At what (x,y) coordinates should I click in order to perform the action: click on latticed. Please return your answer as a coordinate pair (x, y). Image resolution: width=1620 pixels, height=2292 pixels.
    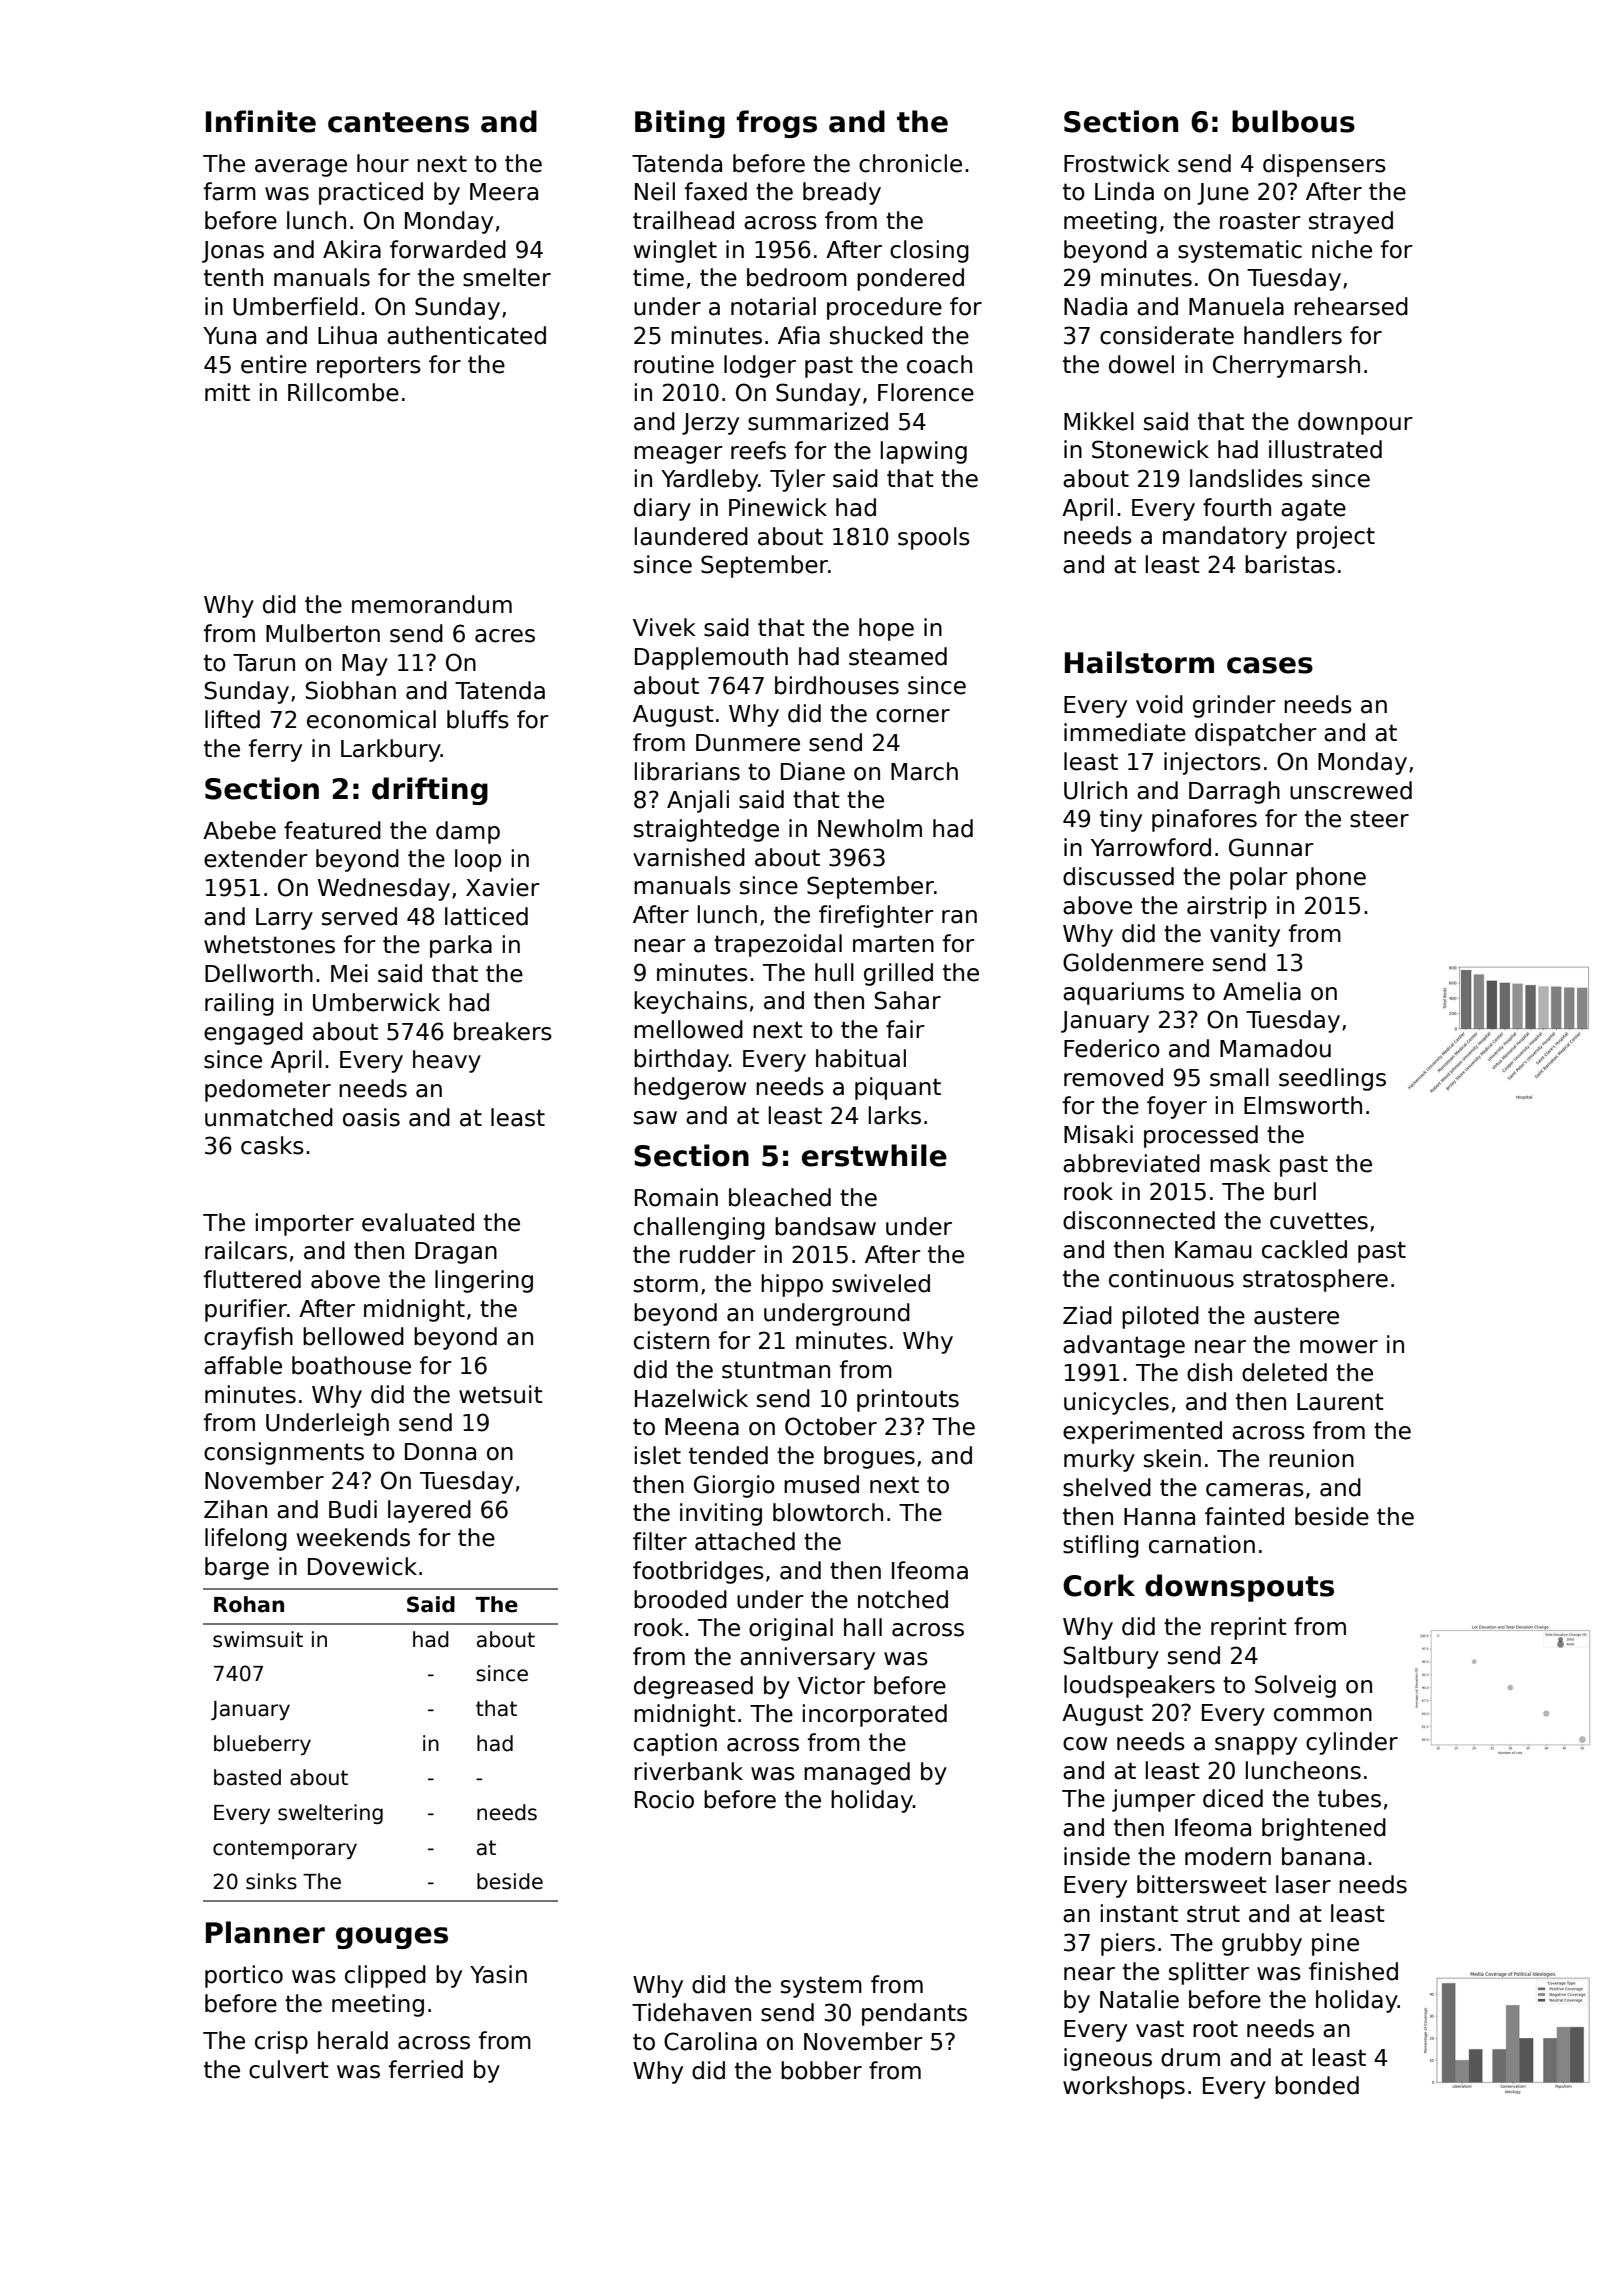
    Looking at the image, I should click on (486, 916).
